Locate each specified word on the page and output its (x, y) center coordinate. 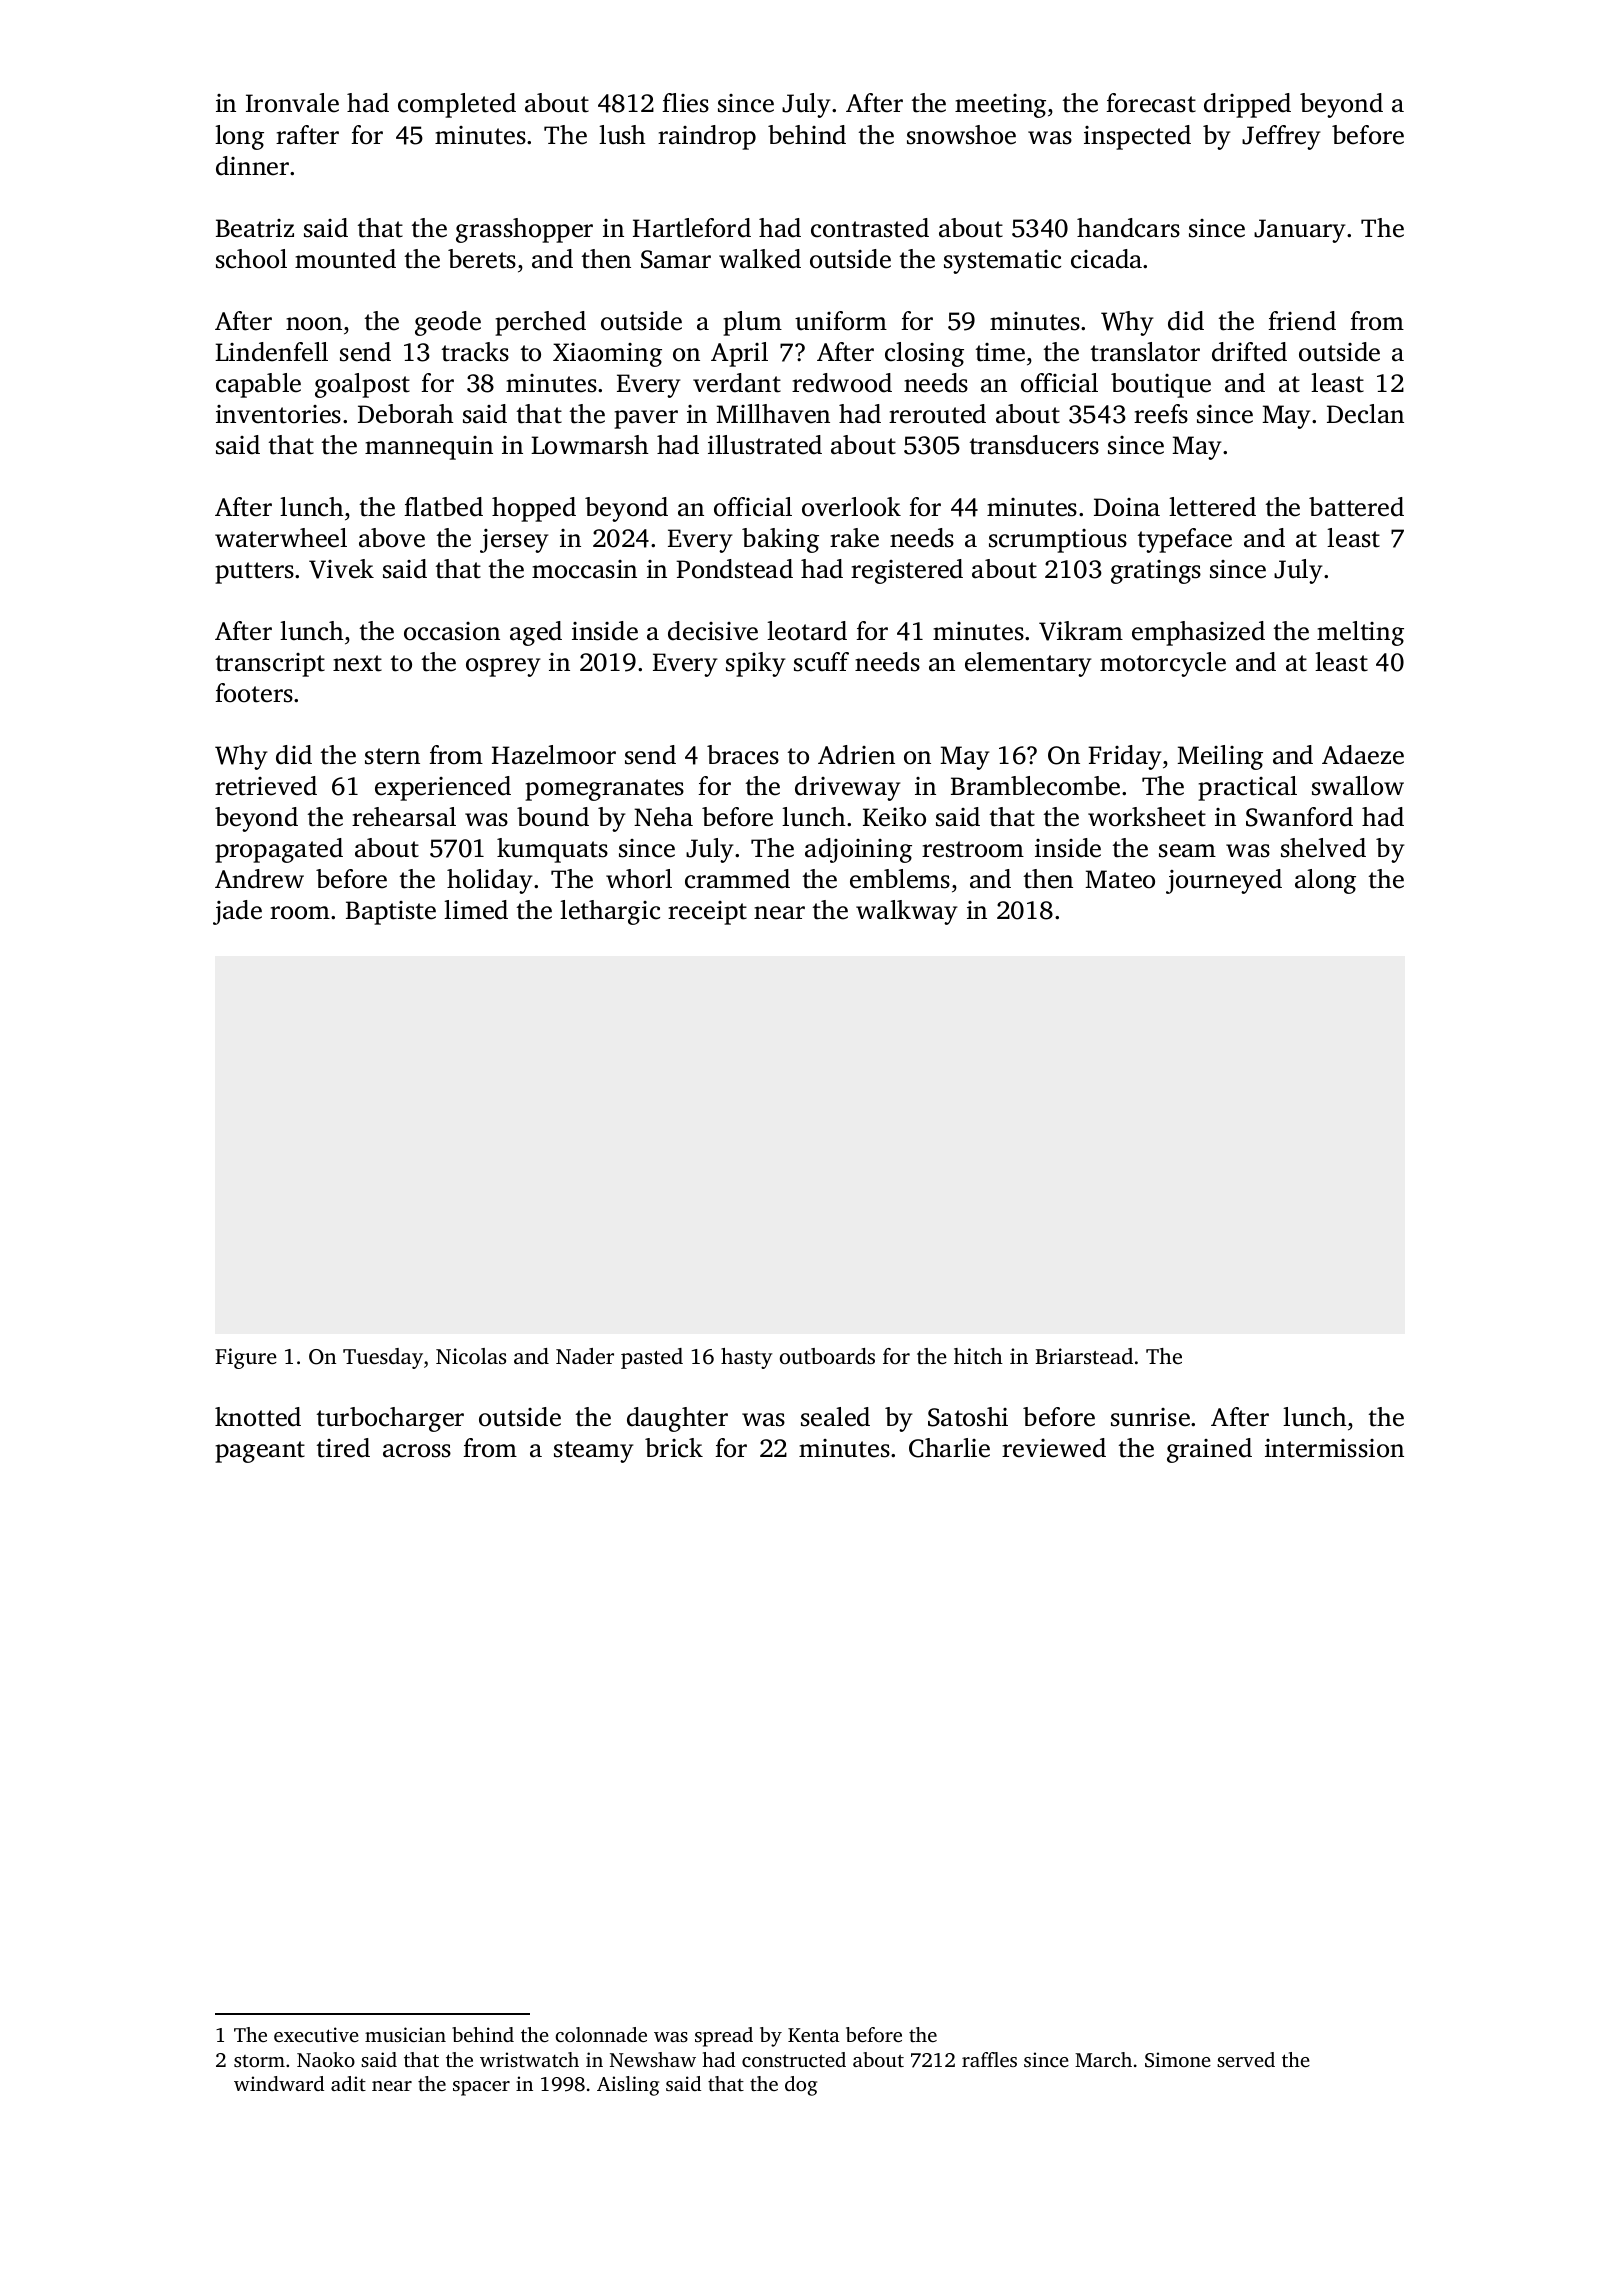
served (1246, 2059)
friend (1302, 321)
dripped (1247, 105)
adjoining (858, 850)
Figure (246, 1358)
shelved (1323, 848)
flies (685, 103)
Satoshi (968, 1417)
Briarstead (1084, 1356)
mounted (345, 259)
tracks (475, 352)
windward (279, 2083)
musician (405, 2034)
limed (476, 910)
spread (724, 2037)
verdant (737, 383)
